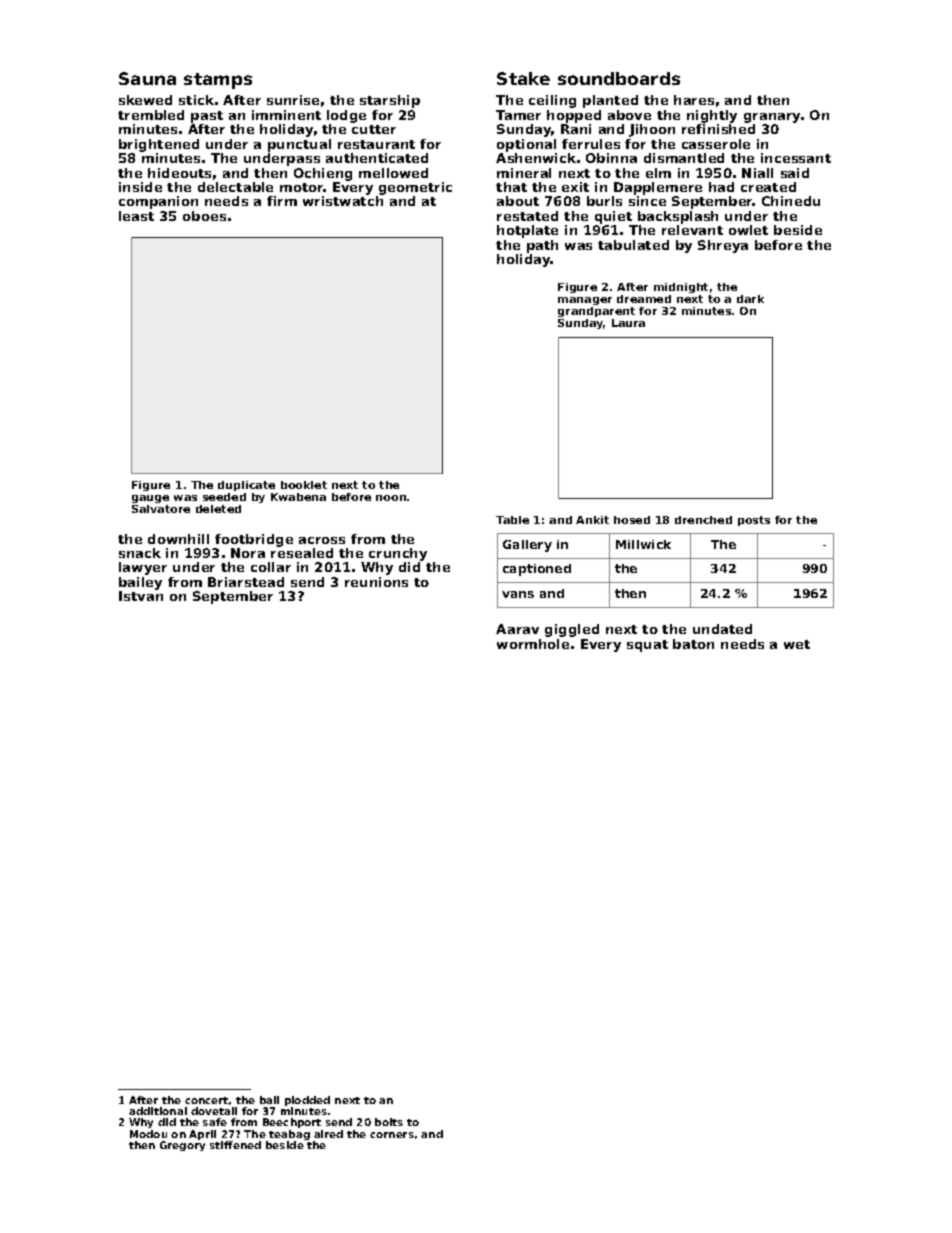 The image size is (952, 1233). Describe the element at coordinates (533, 644) in the image. I see `wormhole` at that location.
